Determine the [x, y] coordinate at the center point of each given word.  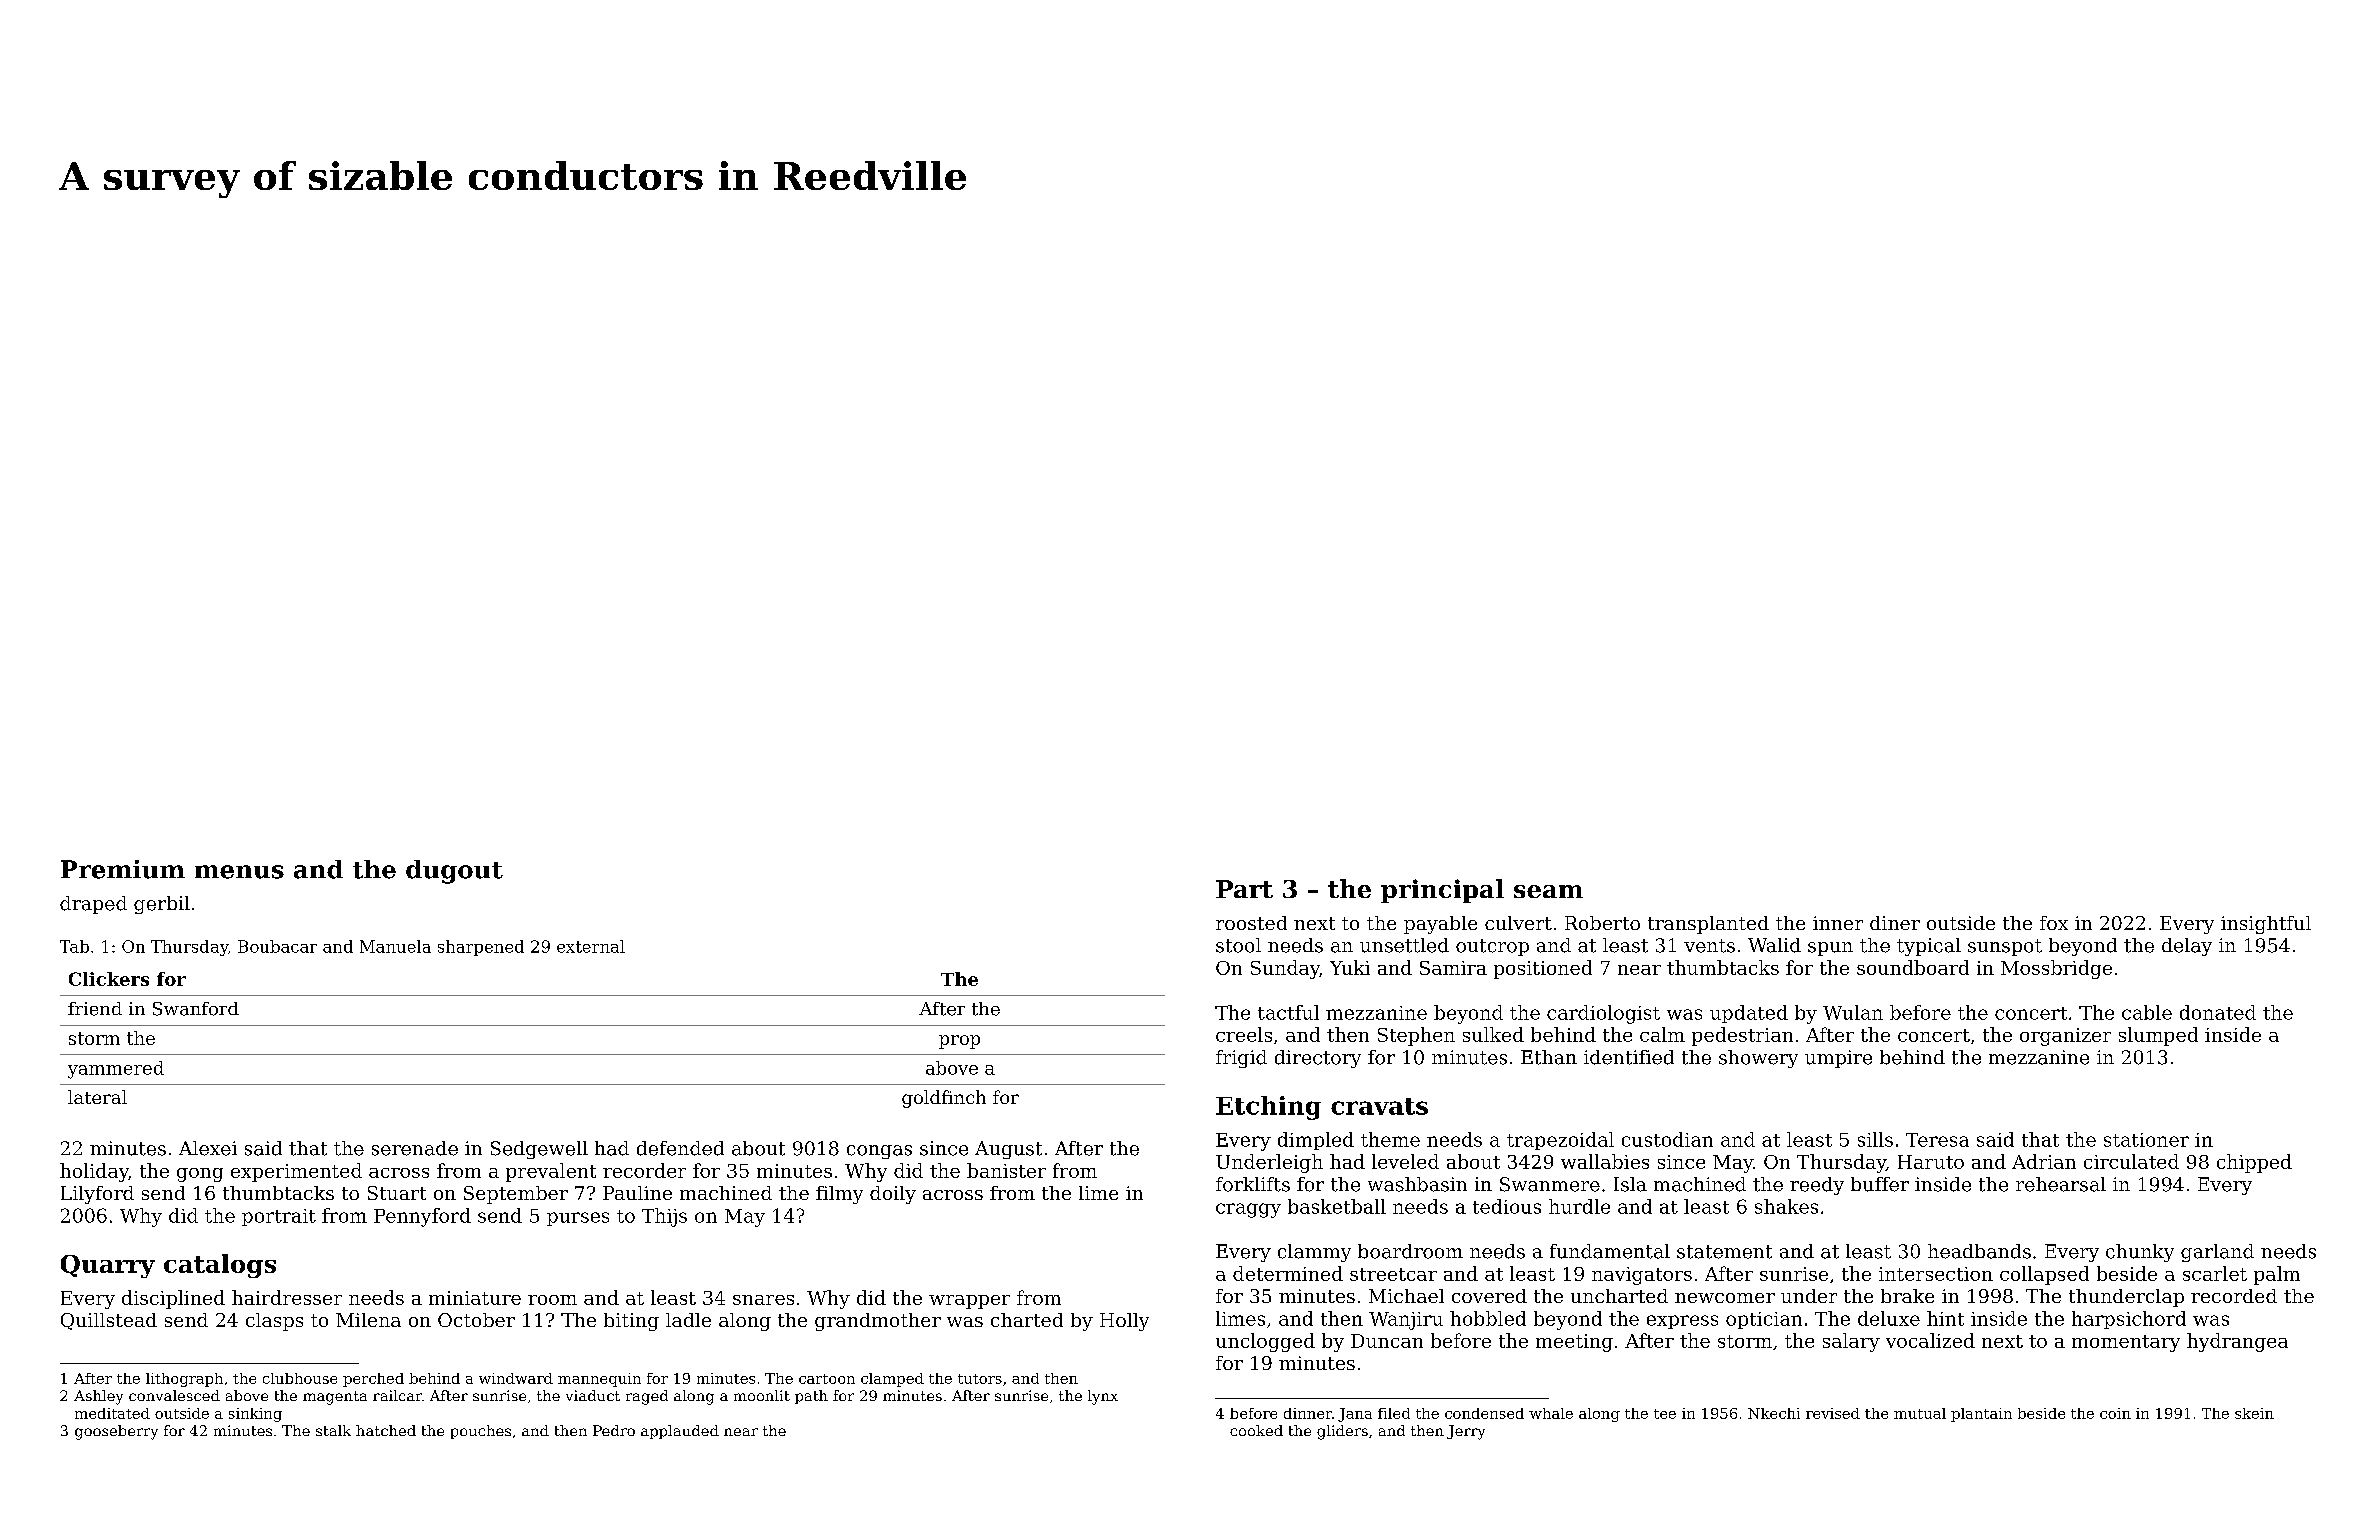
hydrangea [2237, 1342]
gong [200, 1175]
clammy [1314, 1253]
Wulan [1853, 1012]
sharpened [481, 948]
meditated [112, 1413]
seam [1548, 891]
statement [1724, 1252]
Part [1244, 889]
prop [959, 1042]
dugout [454, 872]
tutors [980, 1379]
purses [578, 1219]
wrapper [969, 1302]
